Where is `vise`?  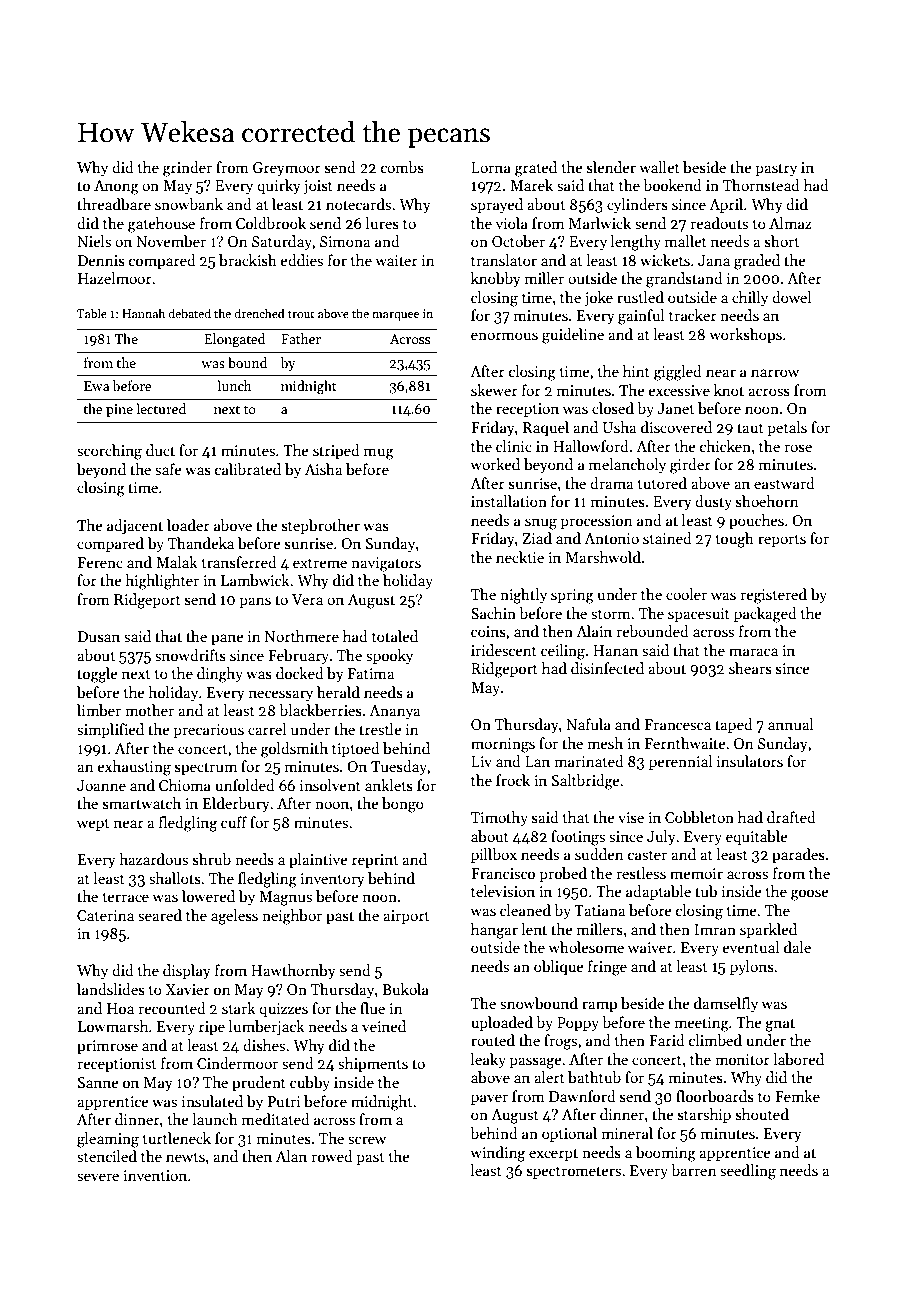 vise is located at coordinates (631, 817).
